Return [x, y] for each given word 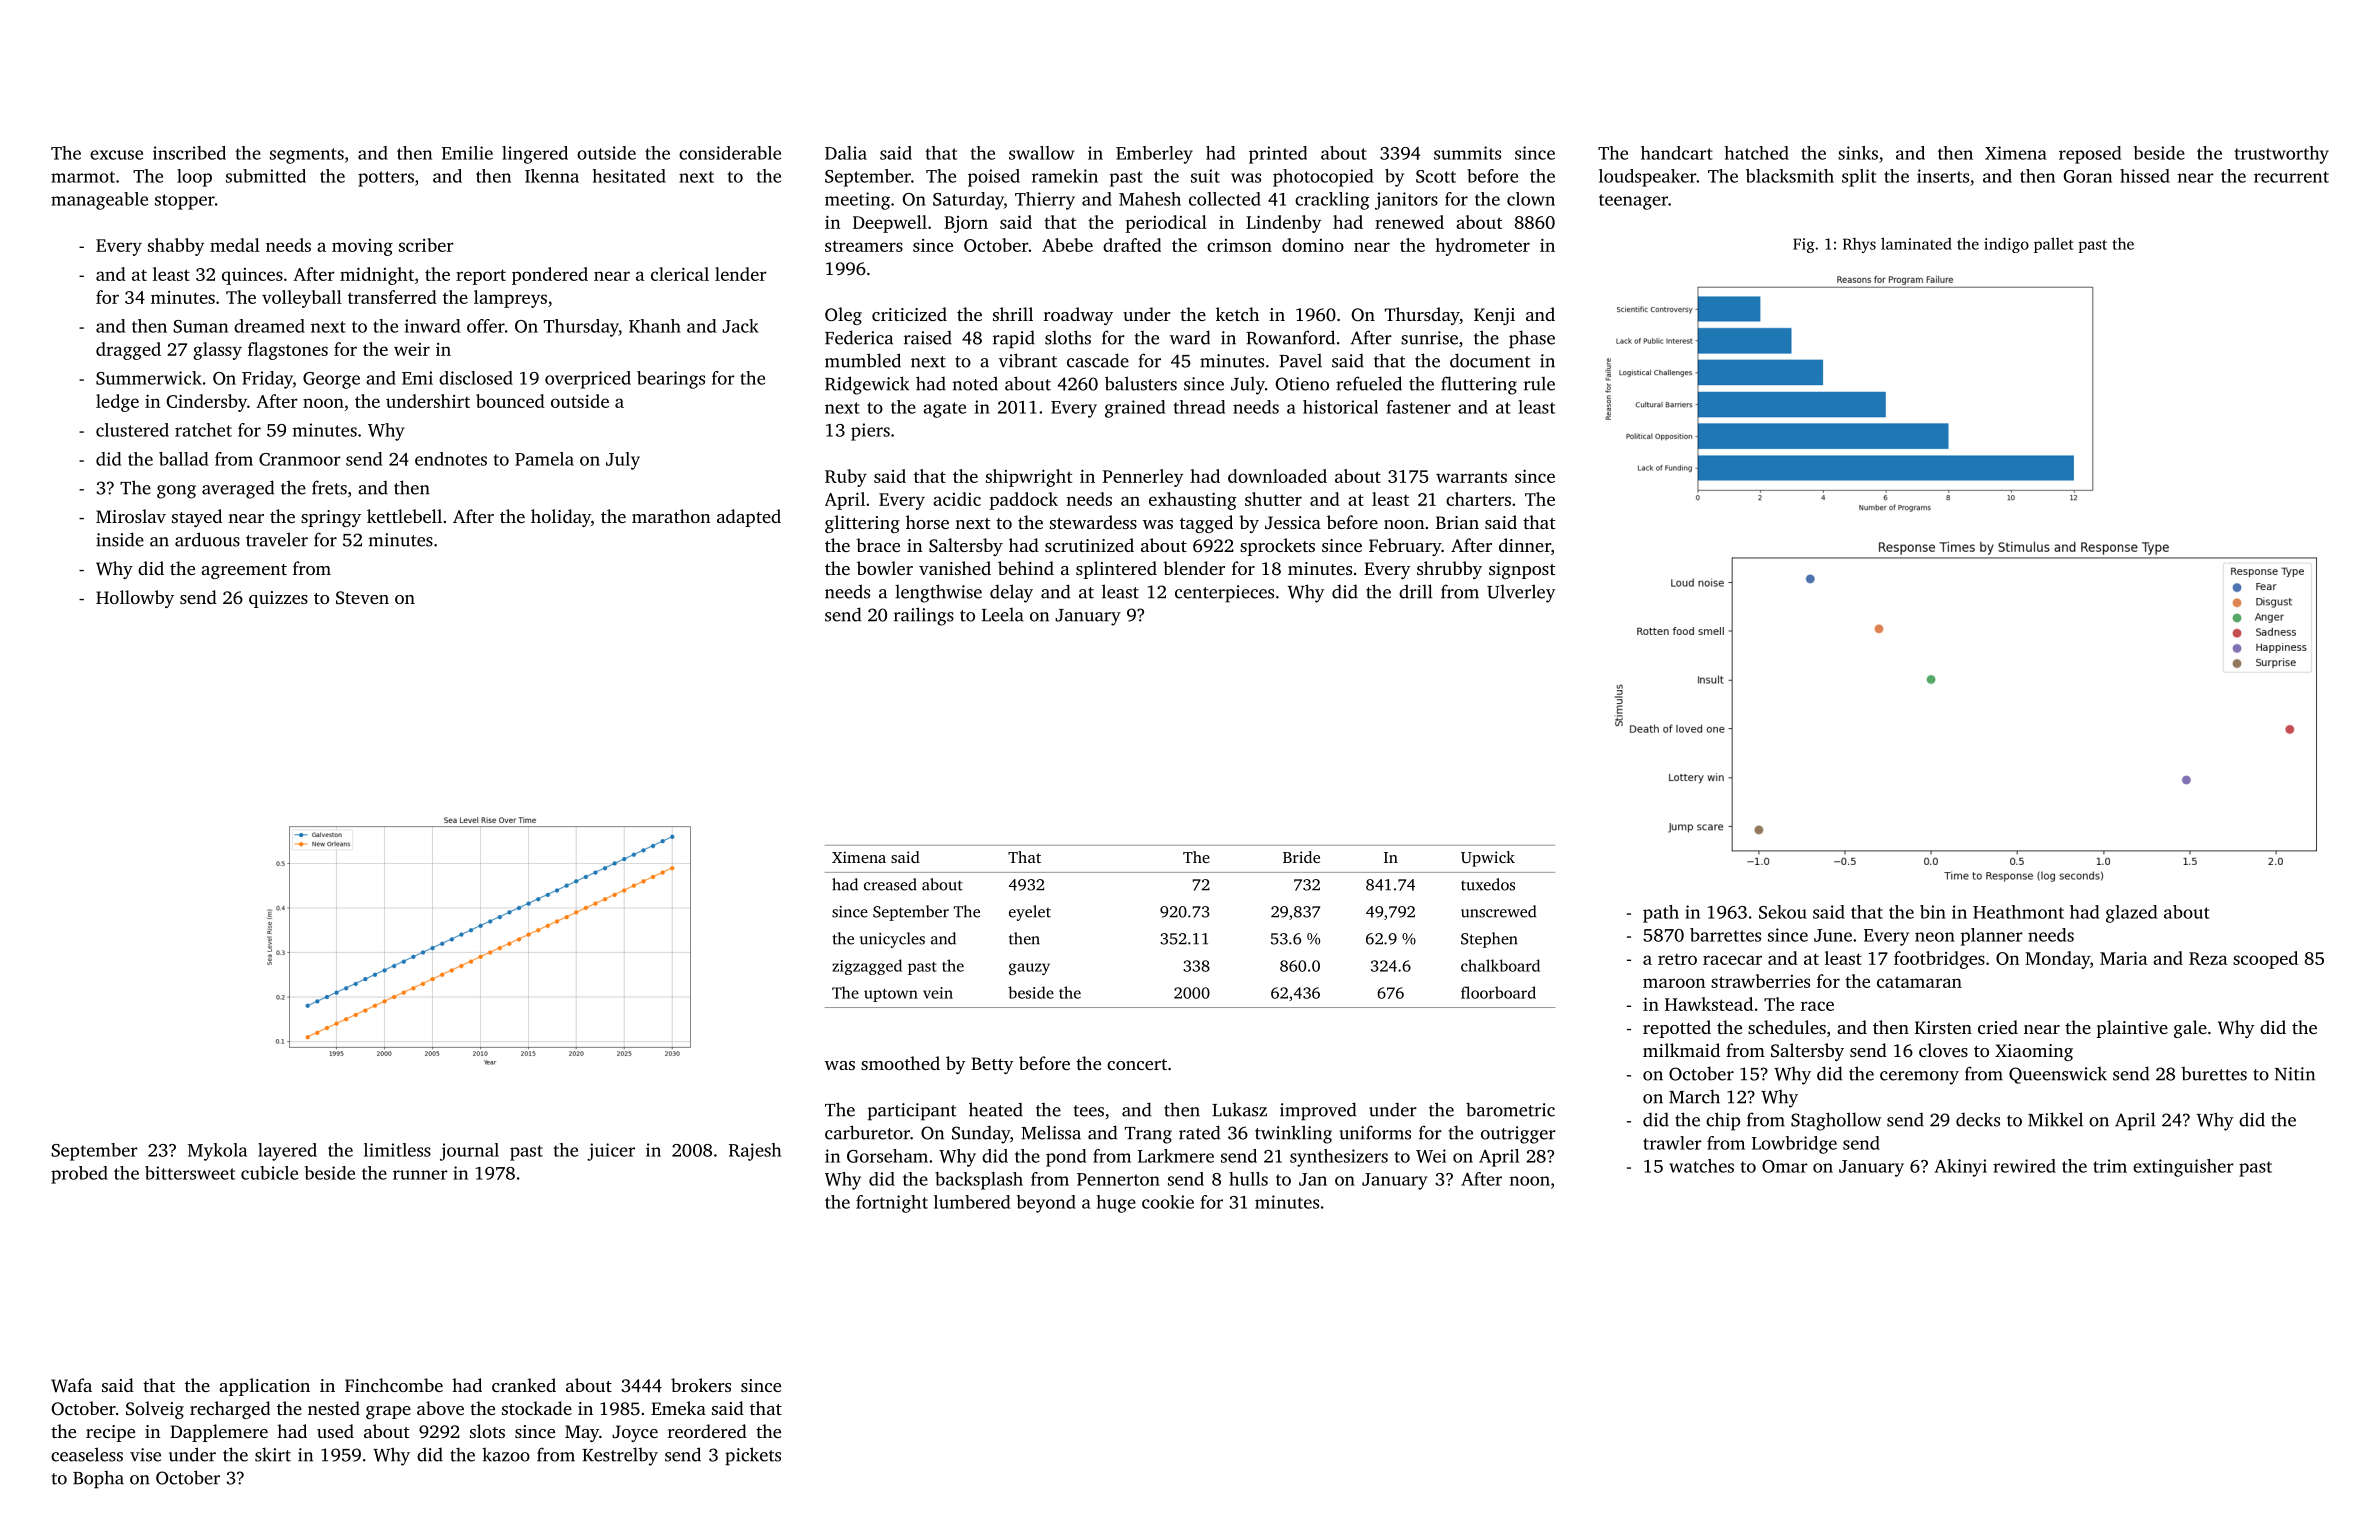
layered [287, 1152]
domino [1313, 245]
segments [307, 156]
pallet [2054, 245]
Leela [1003, 614]
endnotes [451, 459]
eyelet [1030, 913]
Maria [2124, 958]
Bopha [98, 1480]
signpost [1522, 570]
